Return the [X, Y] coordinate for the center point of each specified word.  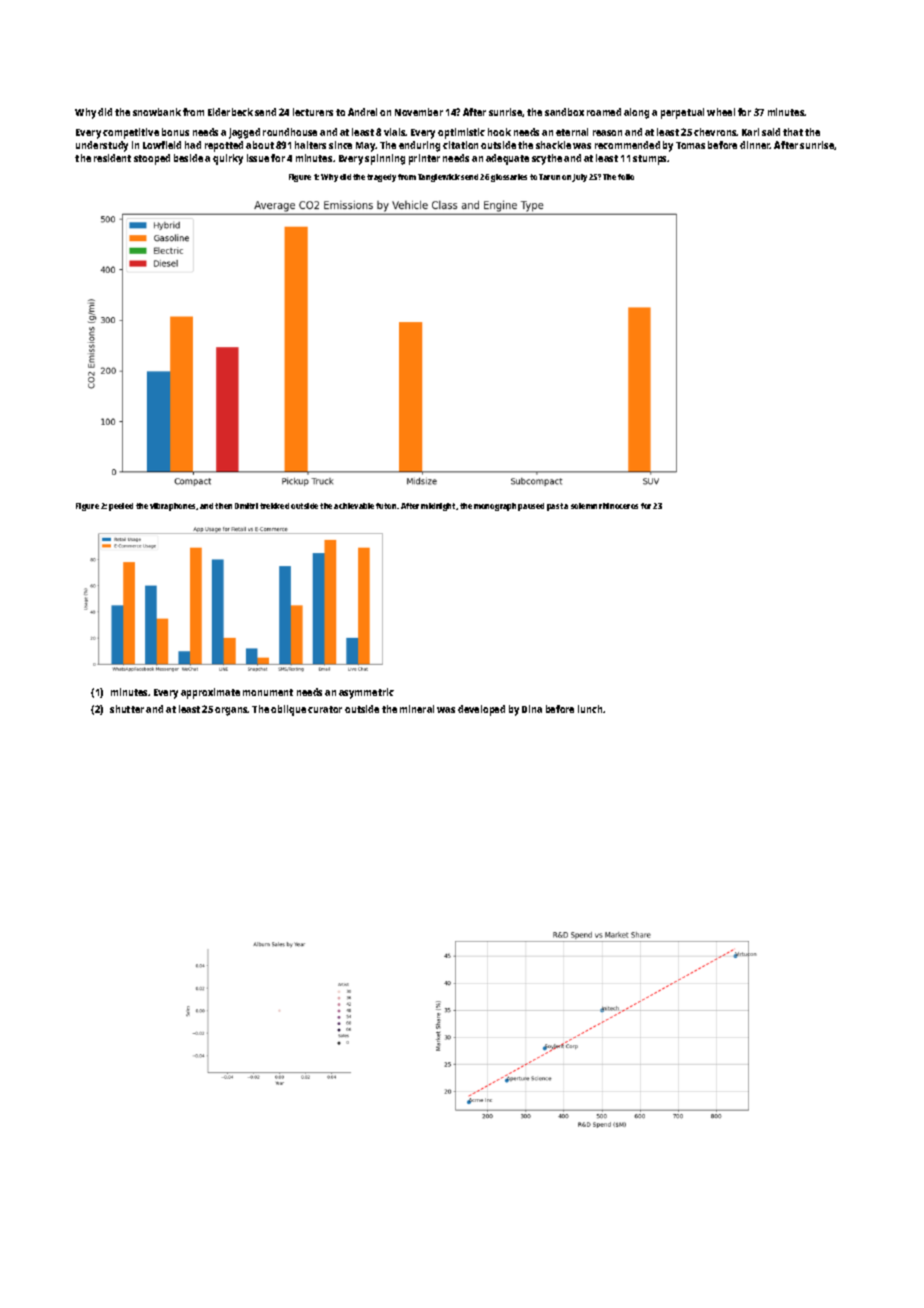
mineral [417, 709]
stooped [152, 159]
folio [626, 177]
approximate [210, 693]
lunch [590, 709]
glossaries [509, 178]
